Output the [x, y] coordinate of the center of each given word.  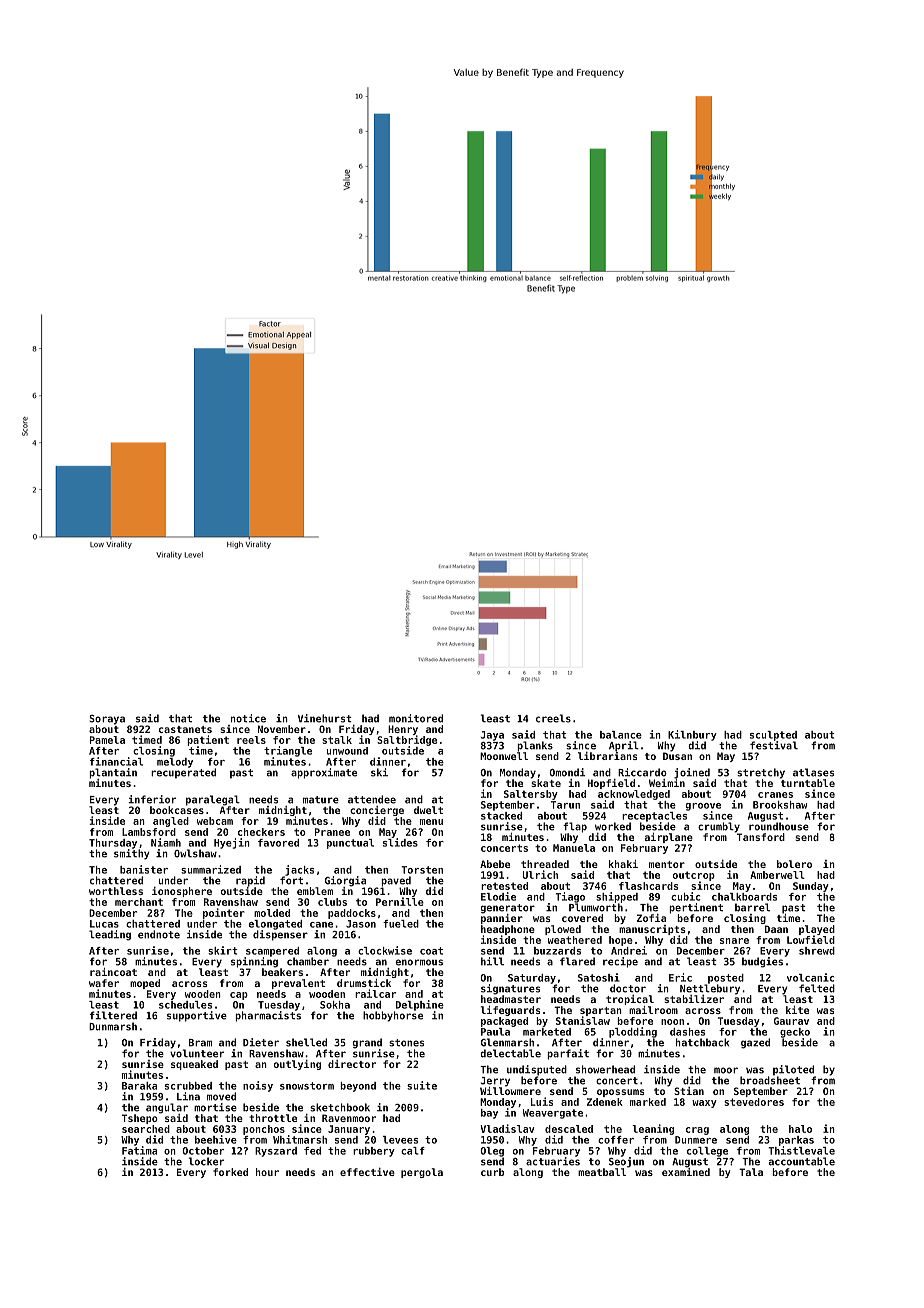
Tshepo [140, 1119]
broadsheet [770, 1080]
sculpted [773, 736]
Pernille [400, 901]
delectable [510, 1053]
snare [734, 941]
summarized [211, 869]
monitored [416, 718]
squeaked [194, 1065]
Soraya [107, 720]
